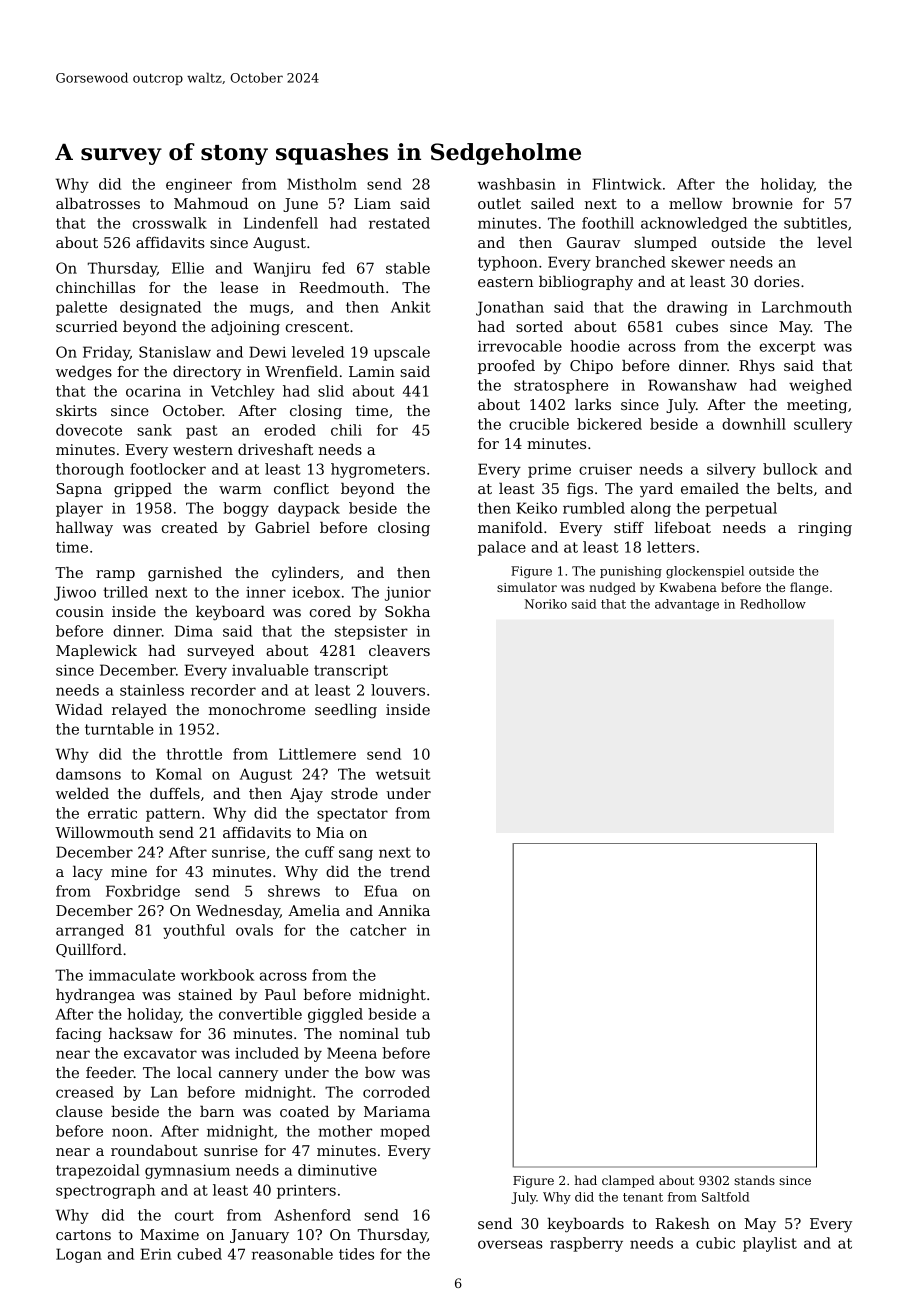  Describe the element at coordinates (627, 184) in the screenshot. I see `Flintwick` at that location.
